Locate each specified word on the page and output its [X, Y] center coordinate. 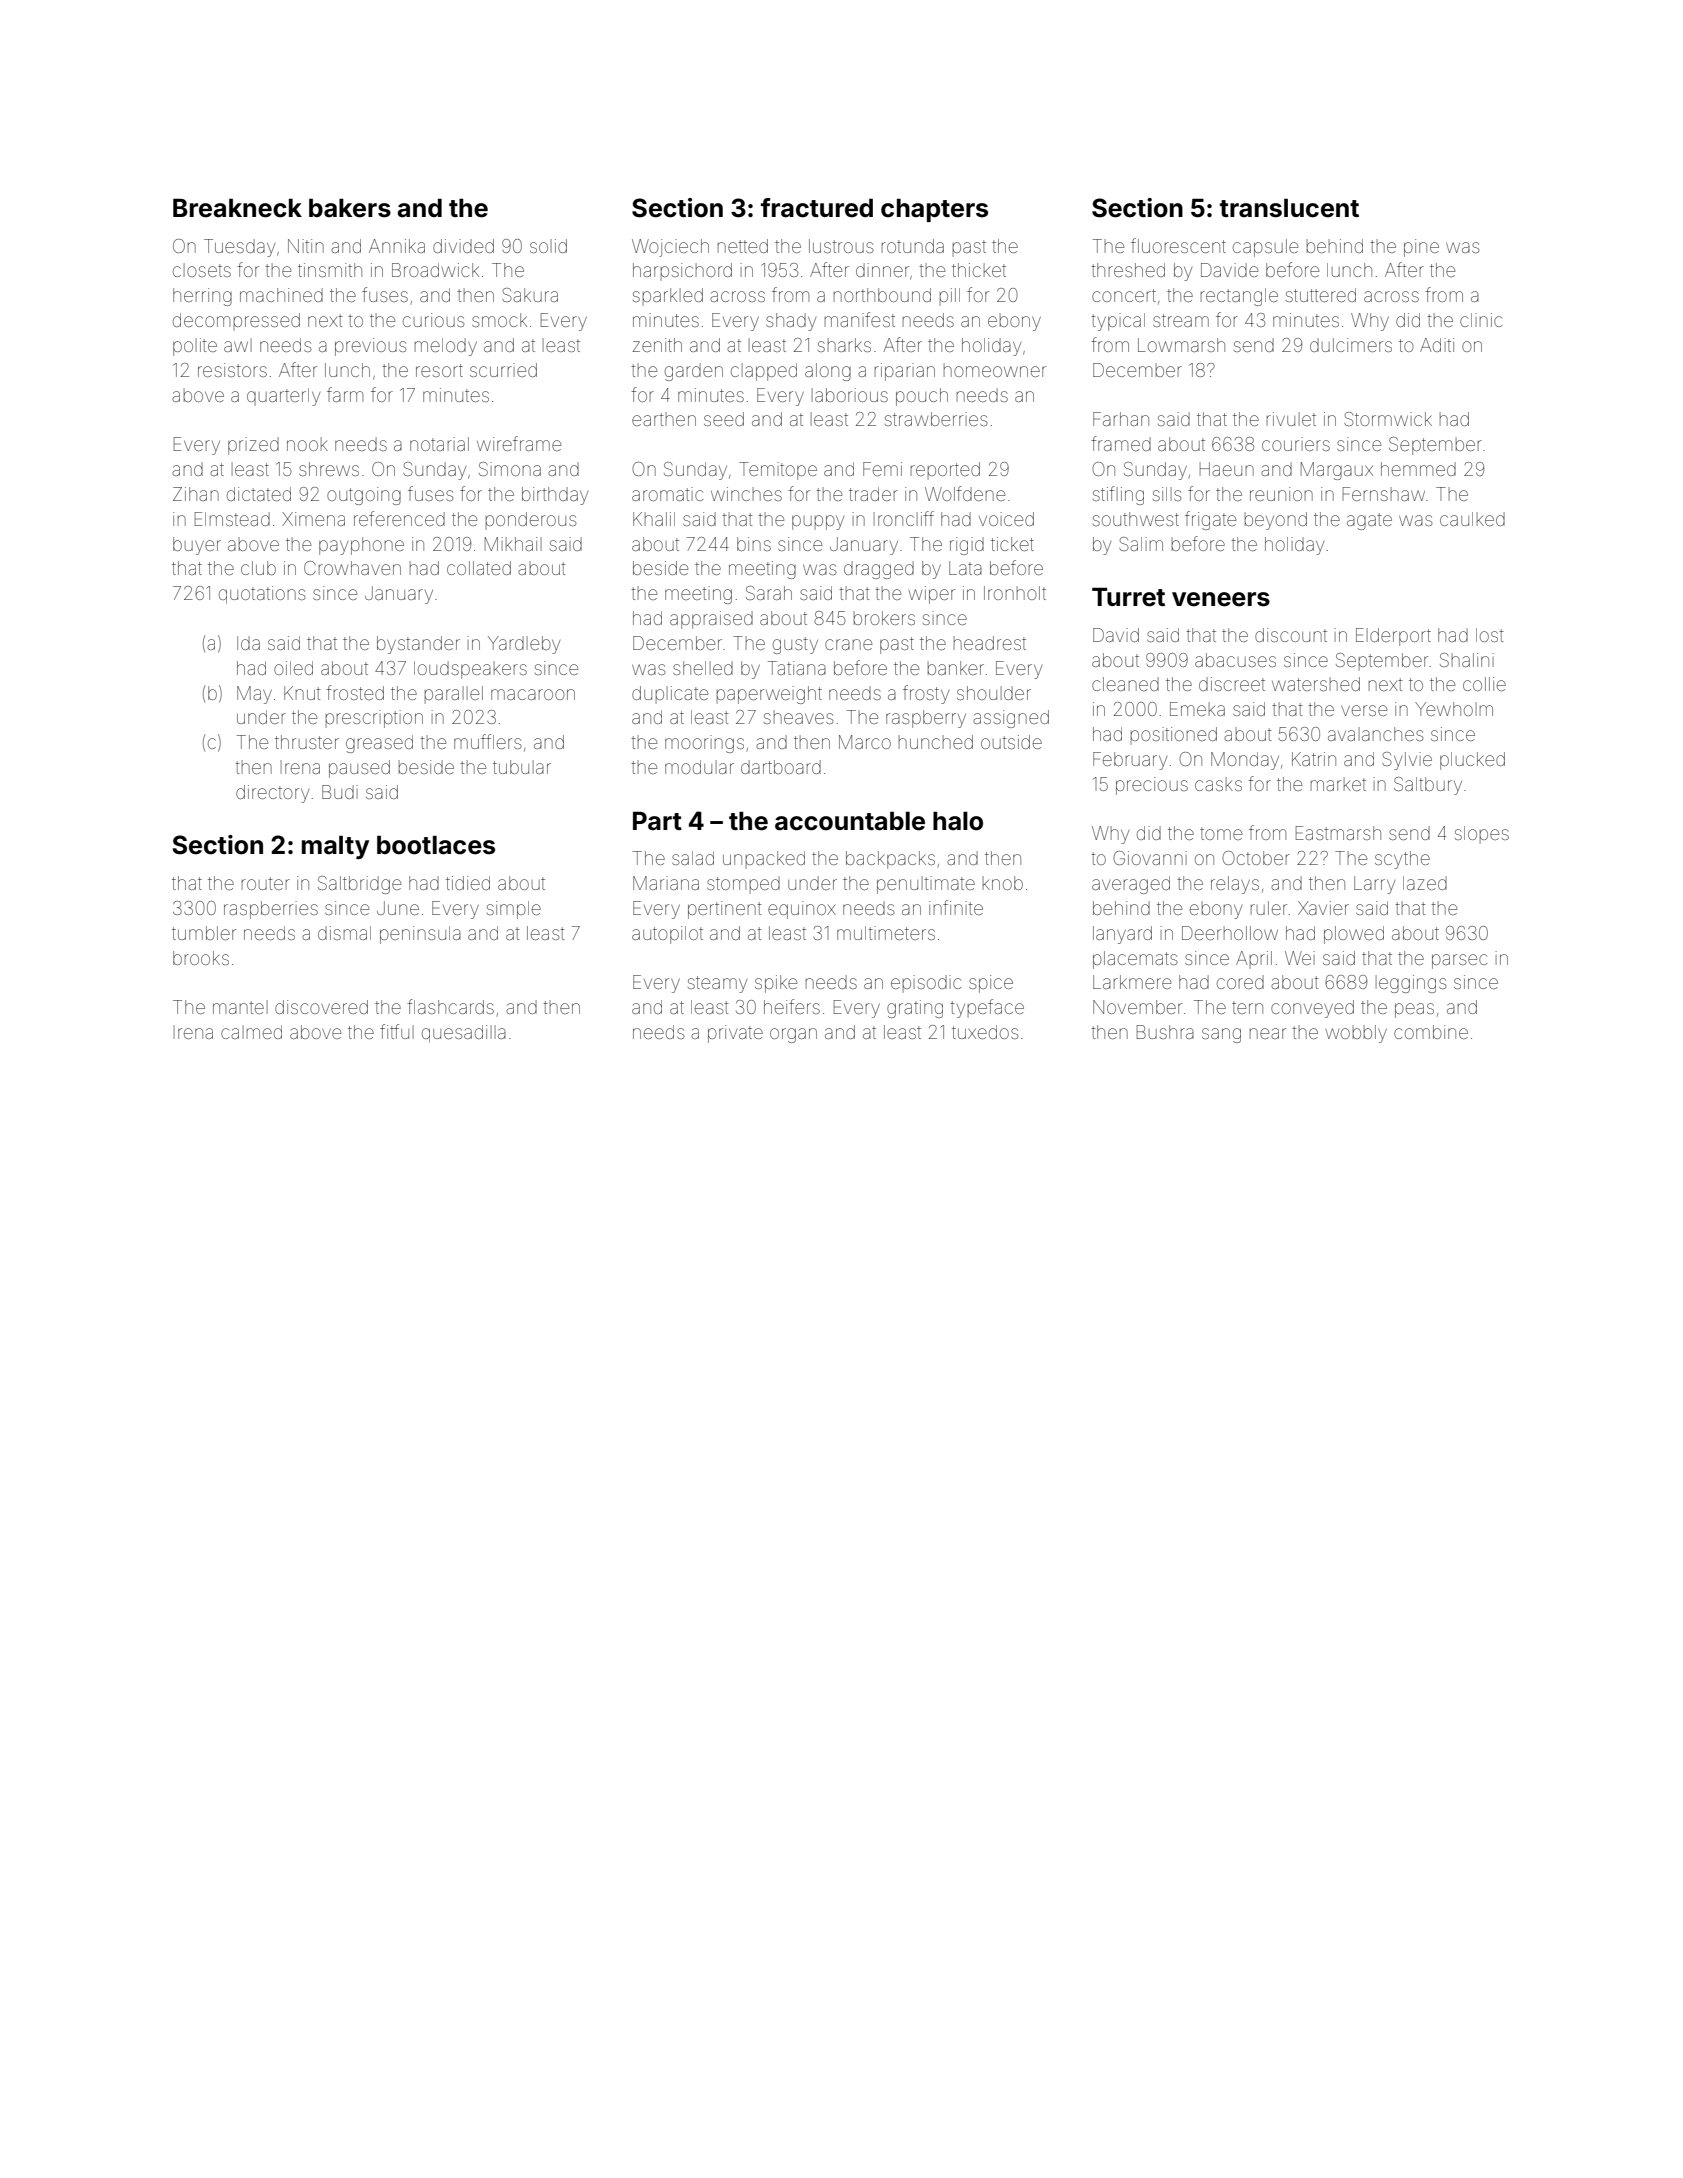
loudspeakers [470, 670]
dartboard [781, 767]
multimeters [886, 933]
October [1256, 858]
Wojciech [670, 248]
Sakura [530, 295]
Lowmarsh [1181, 345]
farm [345, 394]
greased [379, 744]
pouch [922, 397]
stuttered [1321, 295]
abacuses [1235, 660]
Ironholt [1015, 593]
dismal [344, 933]
